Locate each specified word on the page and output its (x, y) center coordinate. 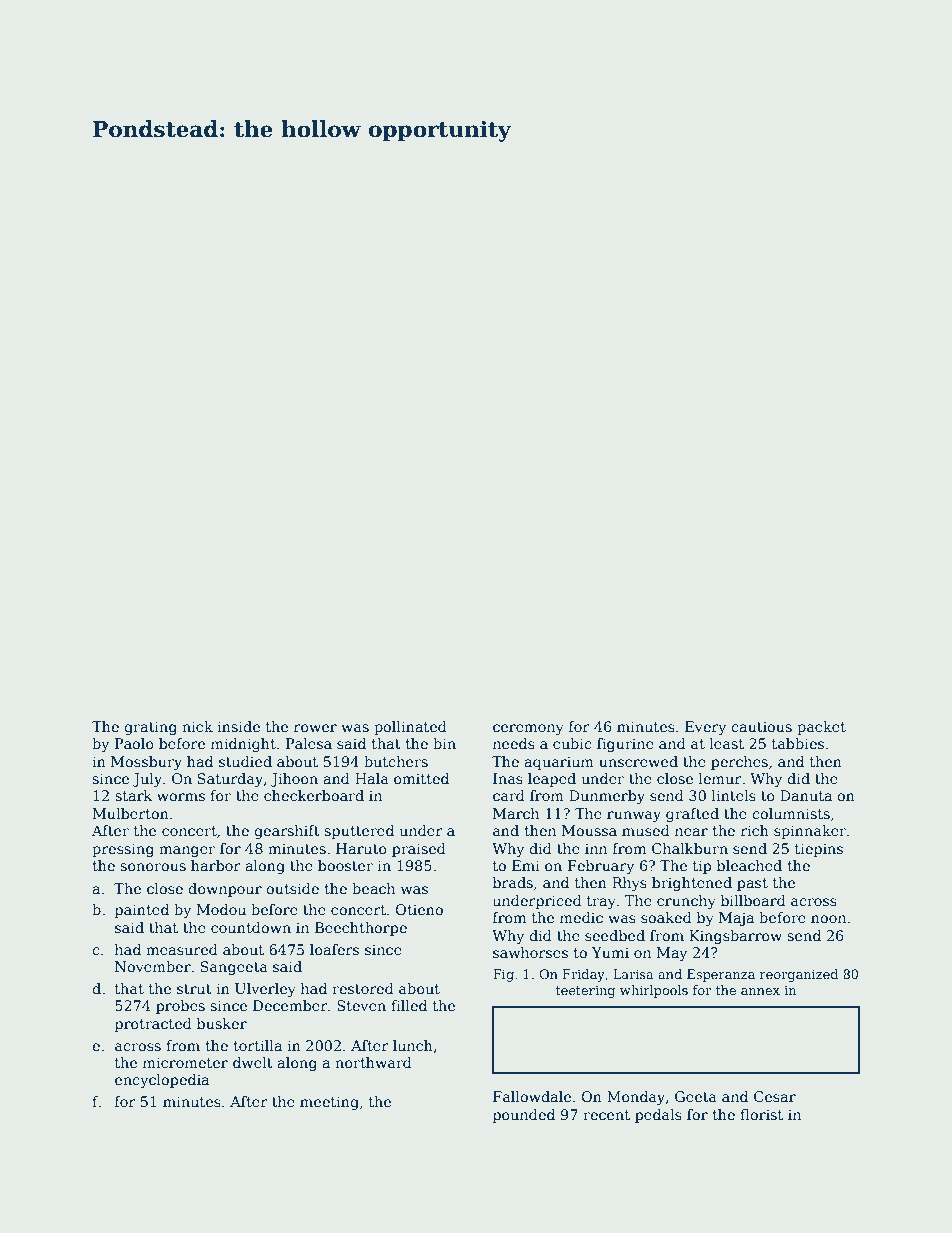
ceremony (528, 729)
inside (238, 726)
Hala (372, 778)
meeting (329, 1103)
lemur (720, 778)
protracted (153, 1025)
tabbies (798, 743)
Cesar (775, 1096)
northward (373, 1062)
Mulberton (131, 813)
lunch (413, 1045)
